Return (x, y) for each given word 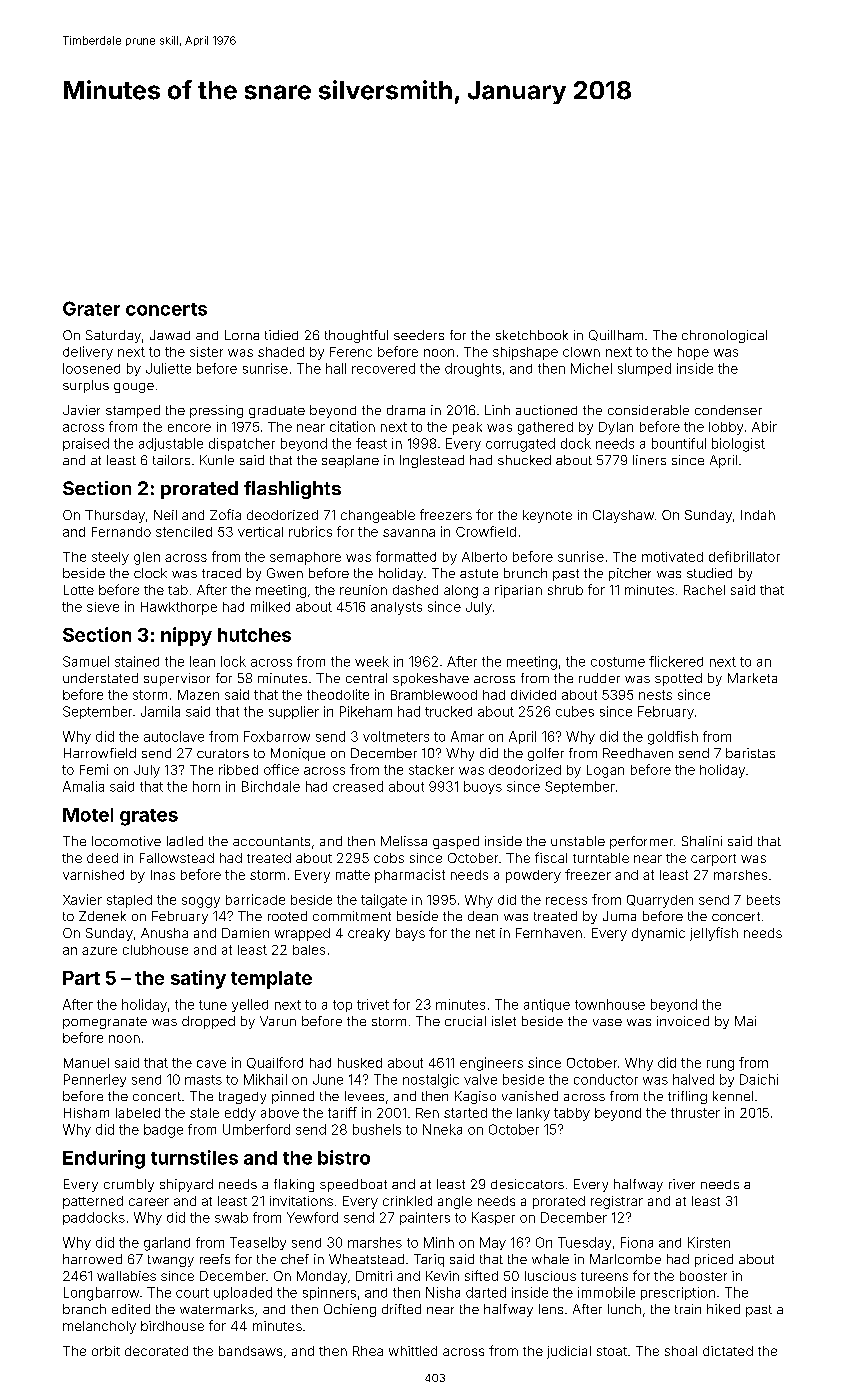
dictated (728, 1351)
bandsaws (250, 1351)
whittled (413, 1351)
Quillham (616, 335)
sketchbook (532, 335)
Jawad (170, 335)
